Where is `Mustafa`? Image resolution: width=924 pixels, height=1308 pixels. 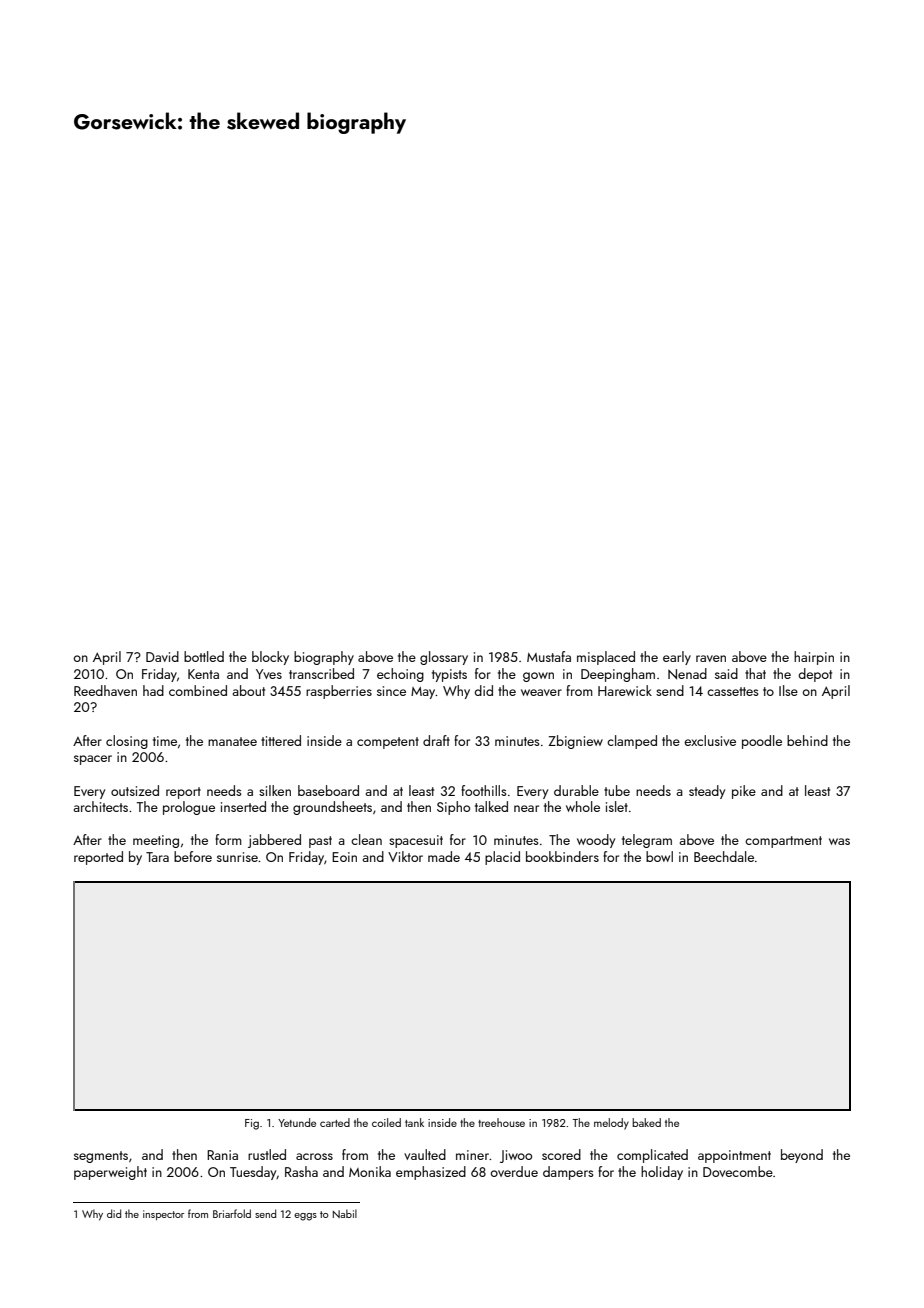 Mustafa is located at coordinates (549, 656).
